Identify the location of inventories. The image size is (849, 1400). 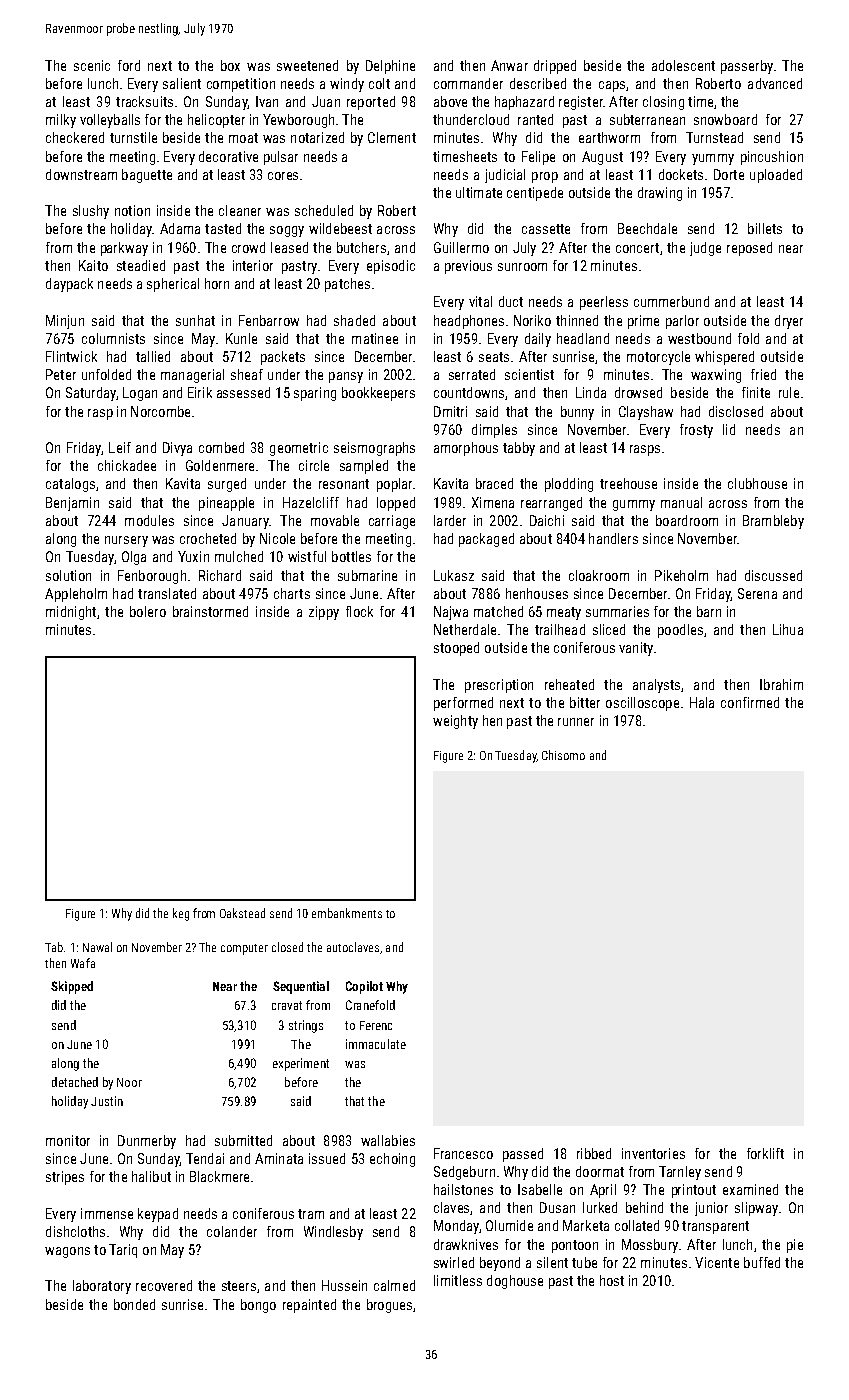
(653, 1153).
